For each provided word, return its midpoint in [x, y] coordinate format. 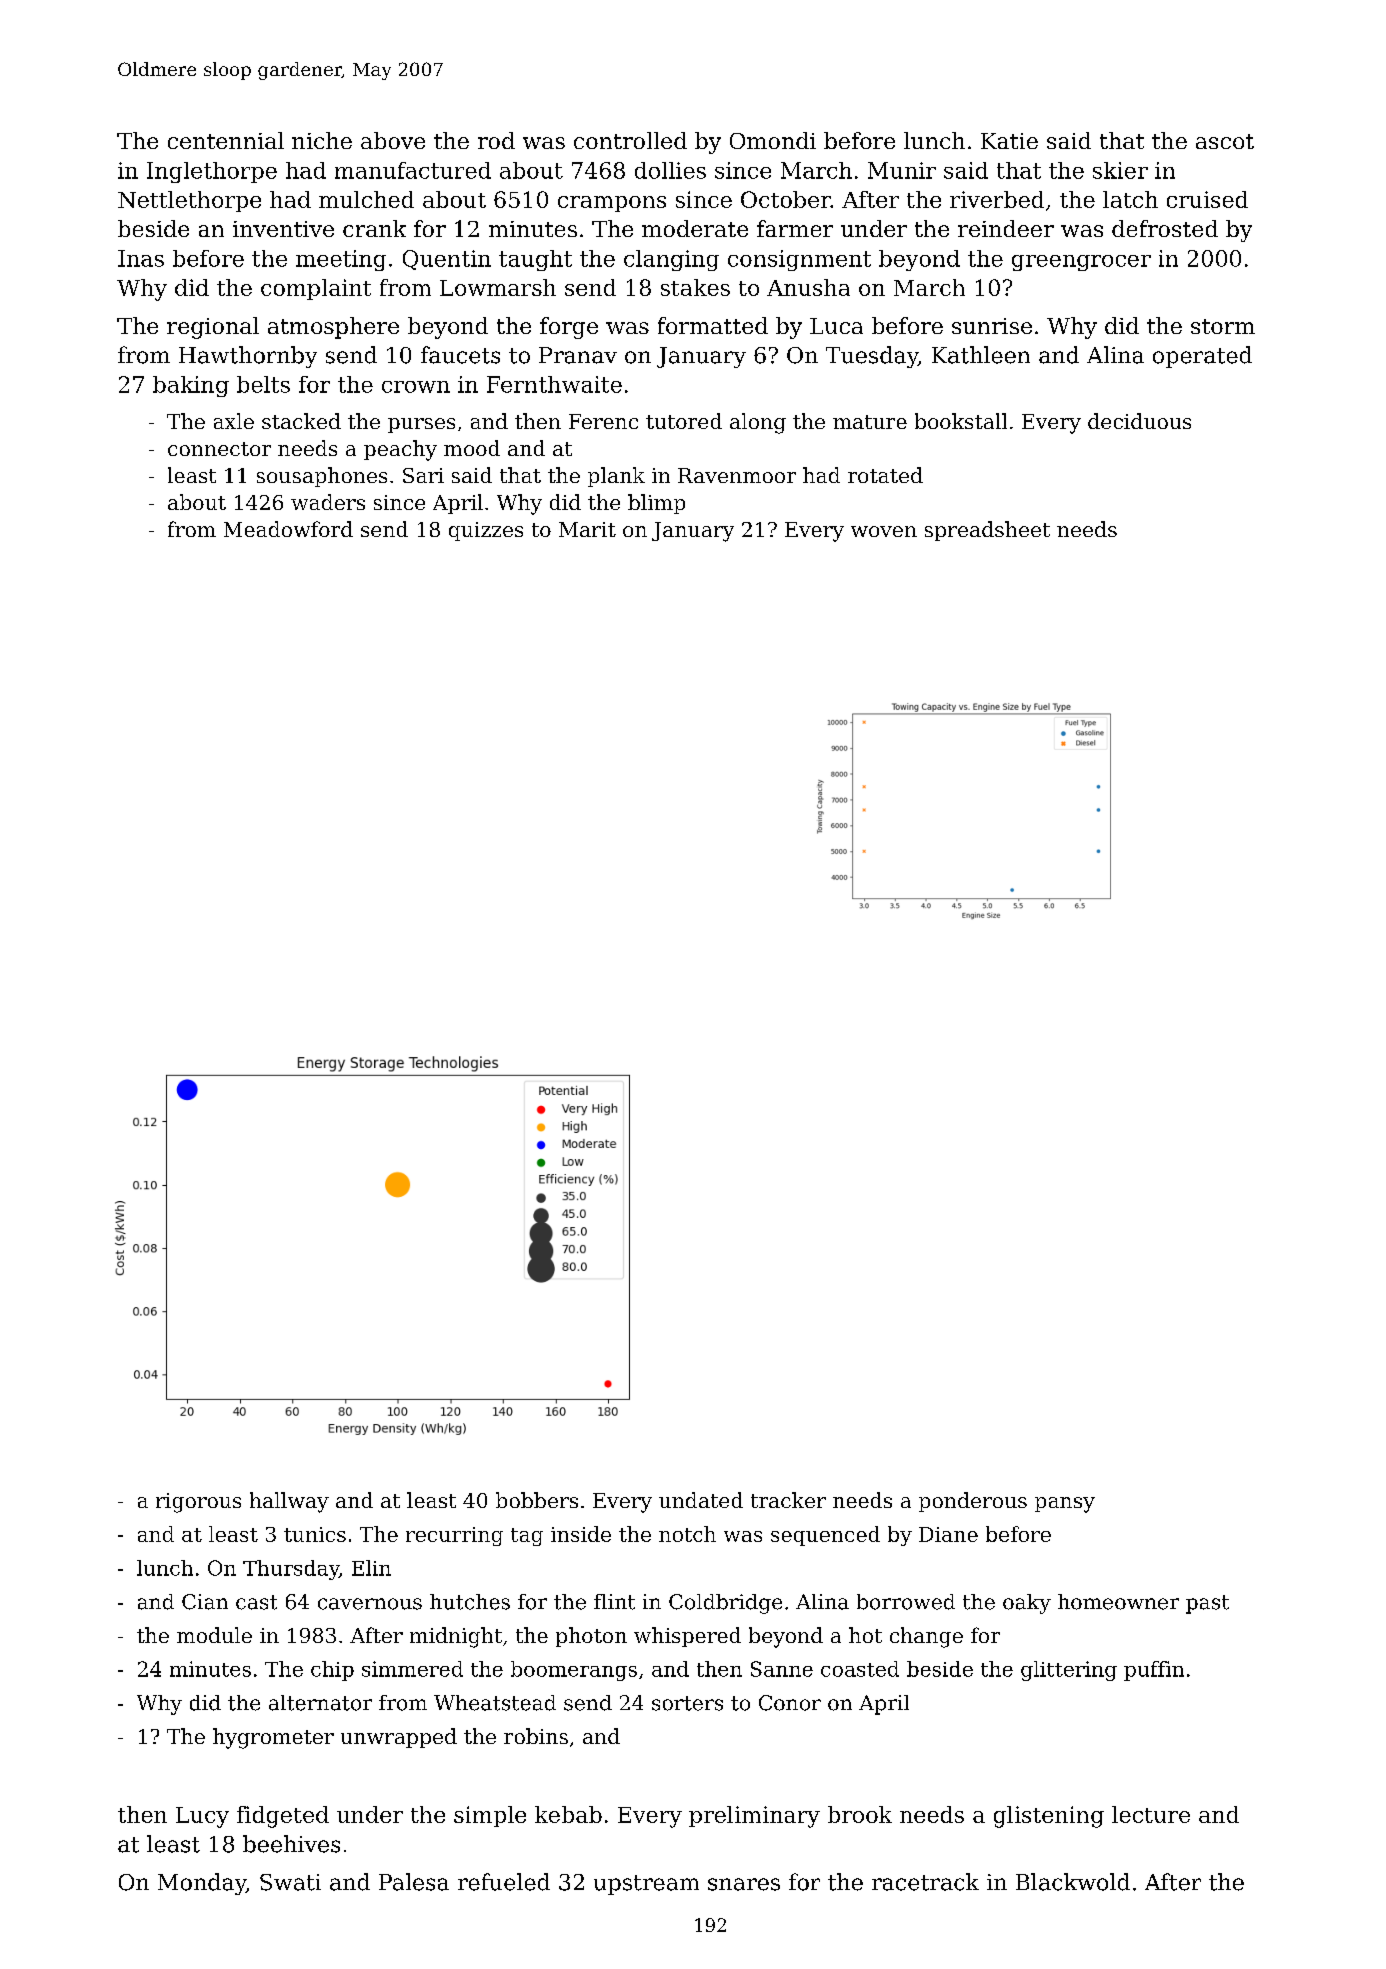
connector [219, 449]
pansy [1065, 1505]
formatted [713, 325]
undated [701, 1500]
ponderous [973, 1502]
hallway [289, 1502]
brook [860, 1814]
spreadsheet [987, 531]
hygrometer [273, 1738]
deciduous [1139, 421]
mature [870, 422]
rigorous [198, 1503]
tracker [788, 1500]
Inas [141, 258]
